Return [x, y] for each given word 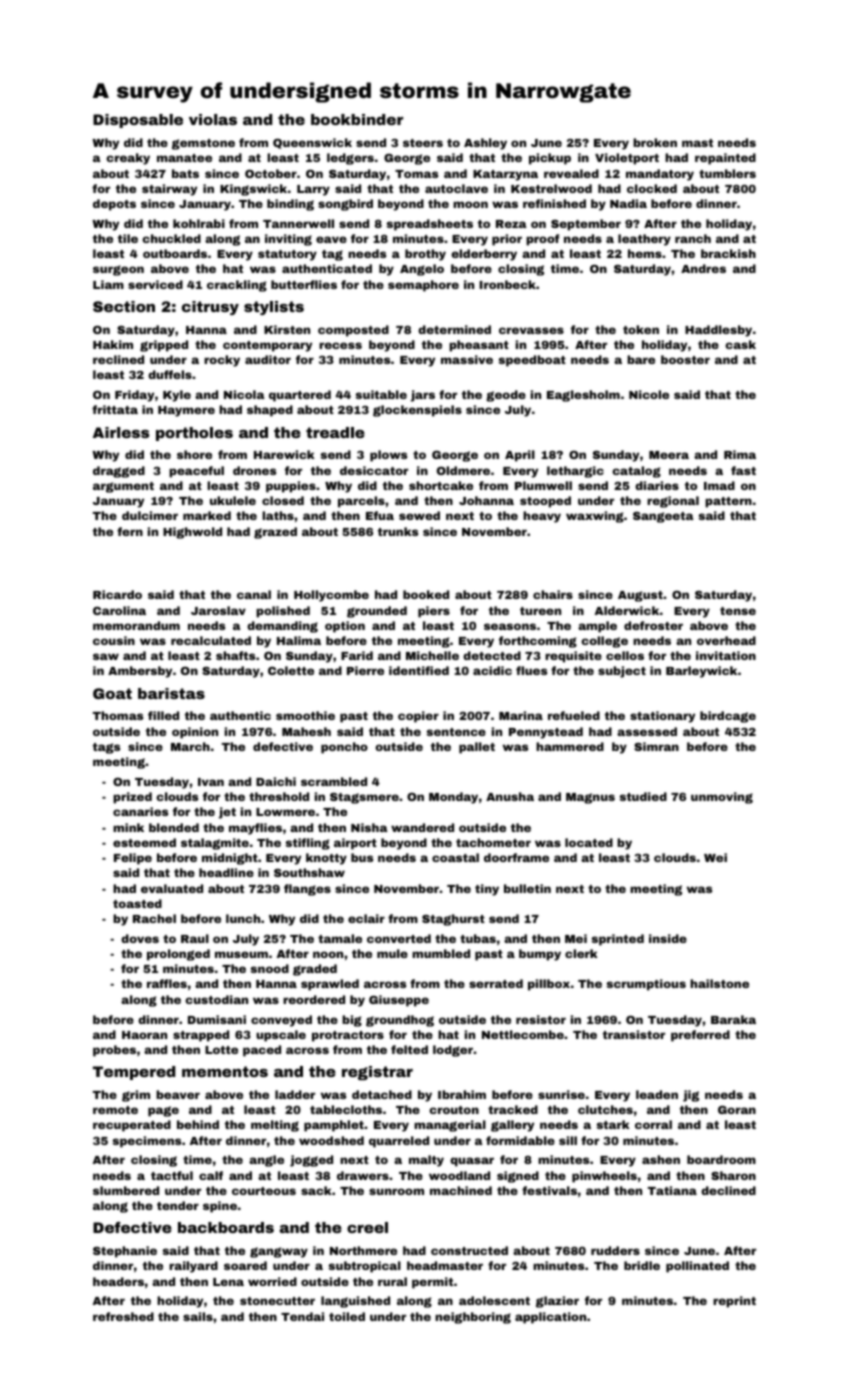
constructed [469, 1250]
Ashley [485, 144]
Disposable [138, 121]
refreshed [123, 1316]
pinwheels [604, 1177]
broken [655, 142]
